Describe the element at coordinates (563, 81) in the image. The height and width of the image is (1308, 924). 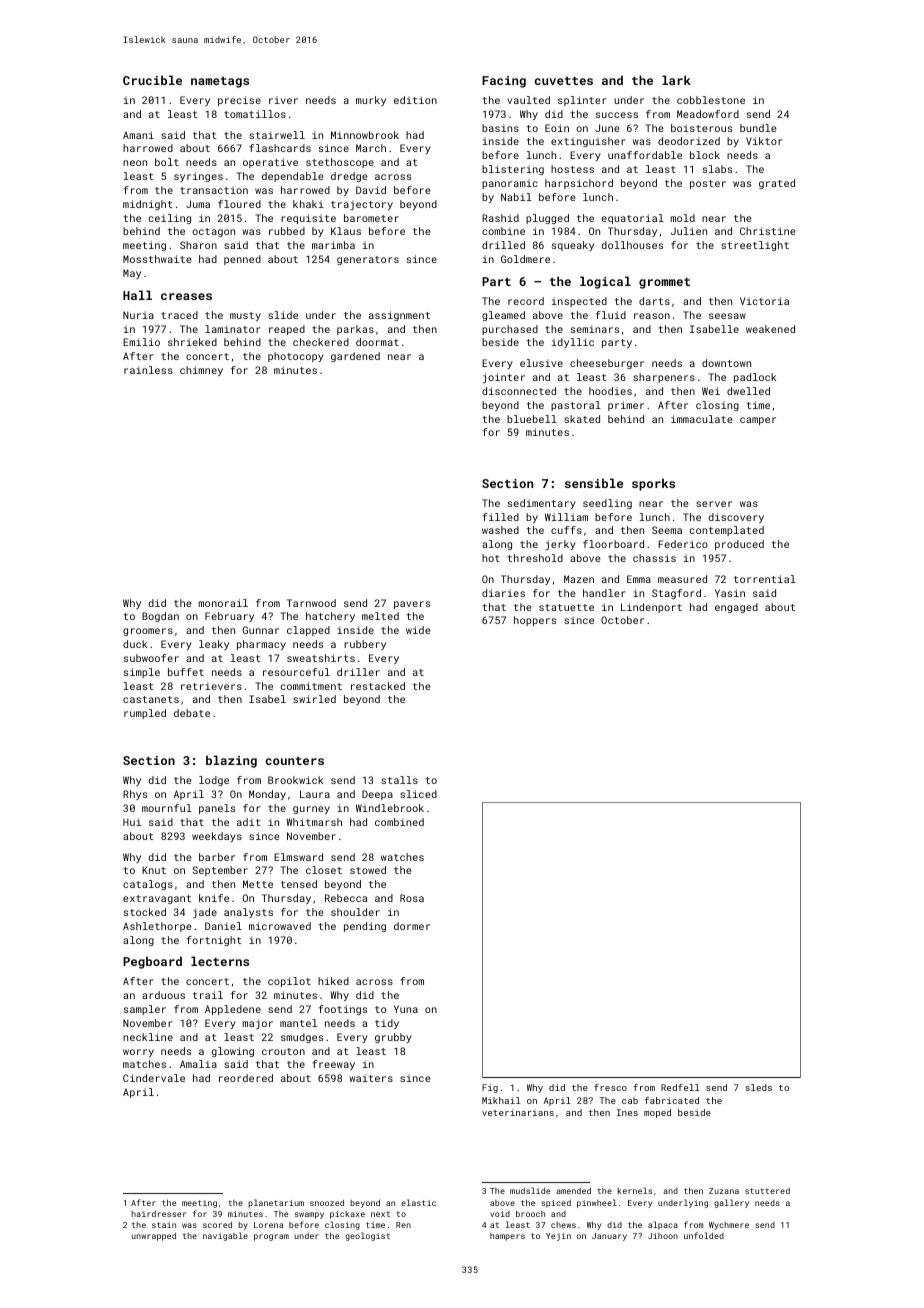
I see `cuvettes` at that location.
